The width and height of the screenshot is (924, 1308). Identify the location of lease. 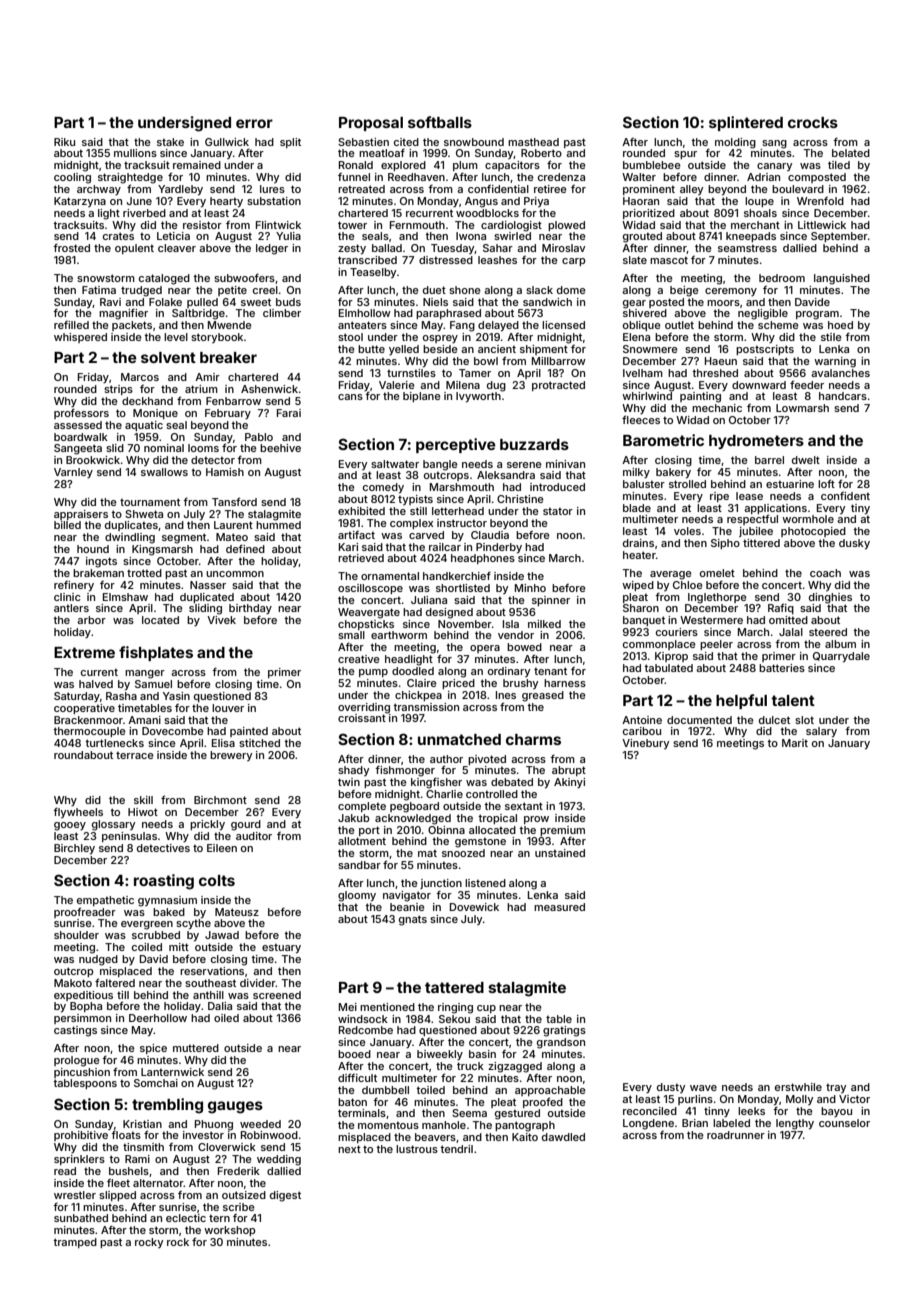
(749, 496).
